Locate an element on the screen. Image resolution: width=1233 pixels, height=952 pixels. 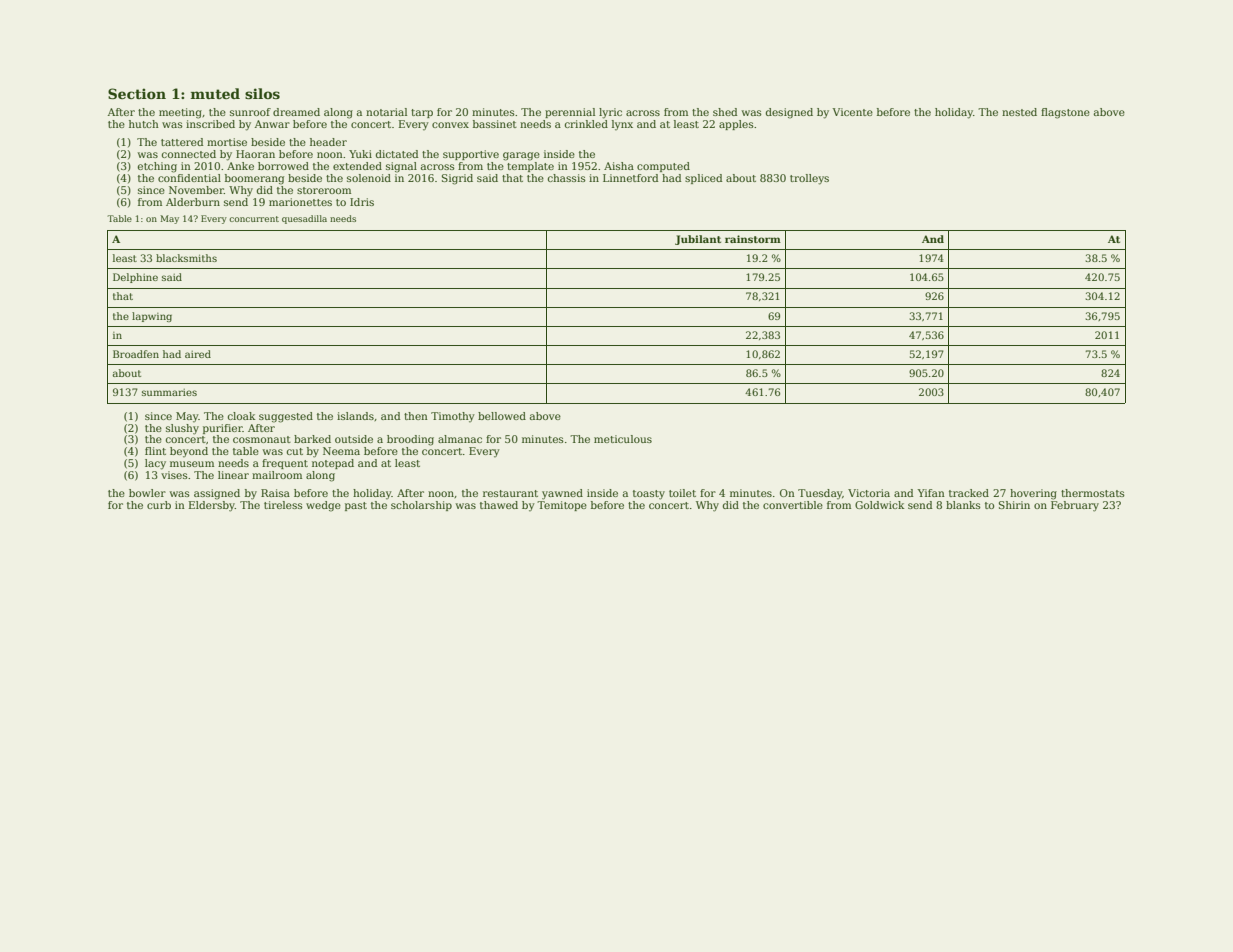
blacksmiths is located at coordinates (186, 258).
